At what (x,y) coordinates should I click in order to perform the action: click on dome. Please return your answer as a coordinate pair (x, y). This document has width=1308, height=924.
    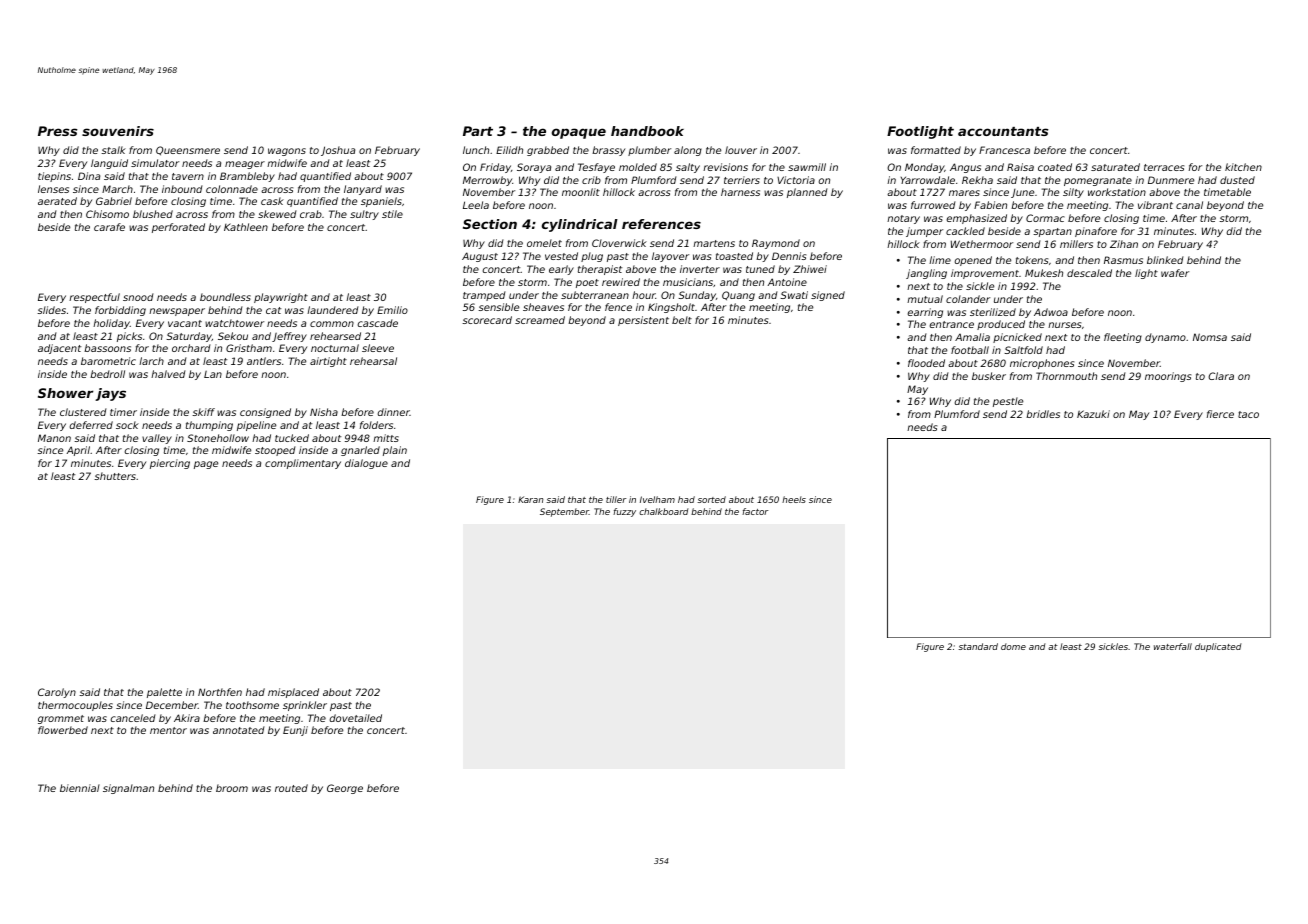
    Looking at the image, I should click on (1013, 646).
